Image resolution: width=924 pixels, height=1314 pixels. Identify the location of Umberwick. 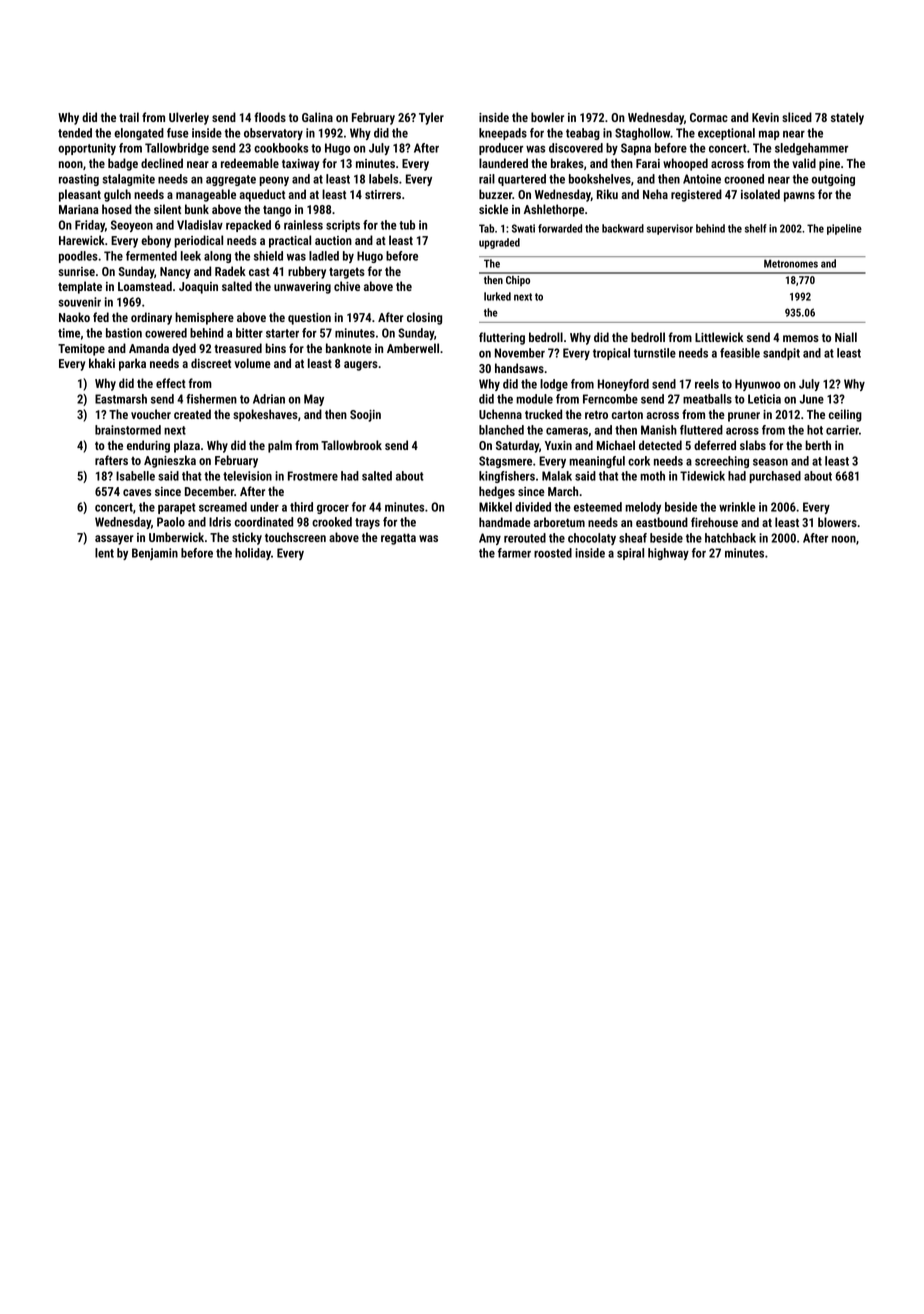
(176, 537).
